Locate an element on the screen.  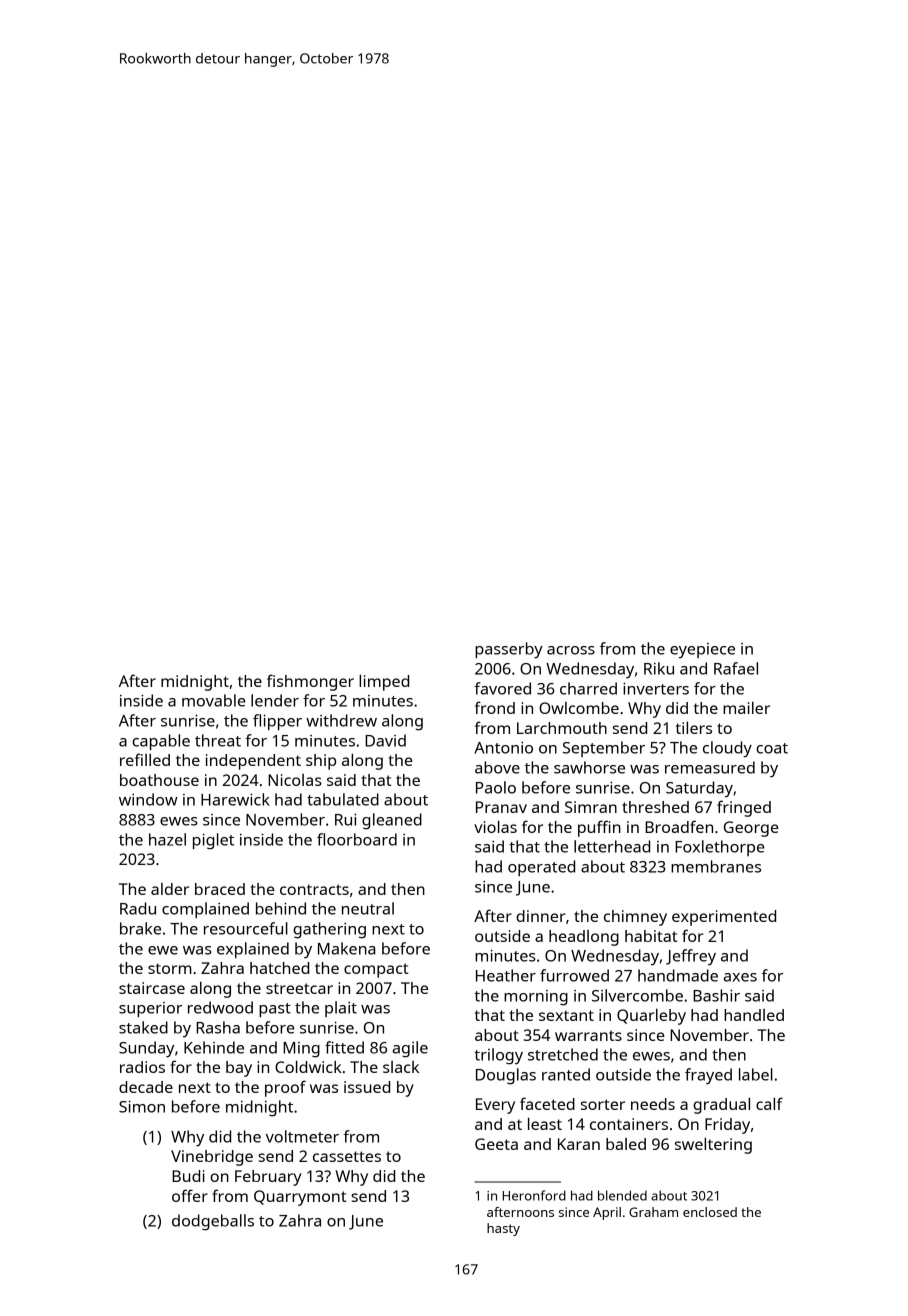
decade is located at coordinates (146, 1087).
